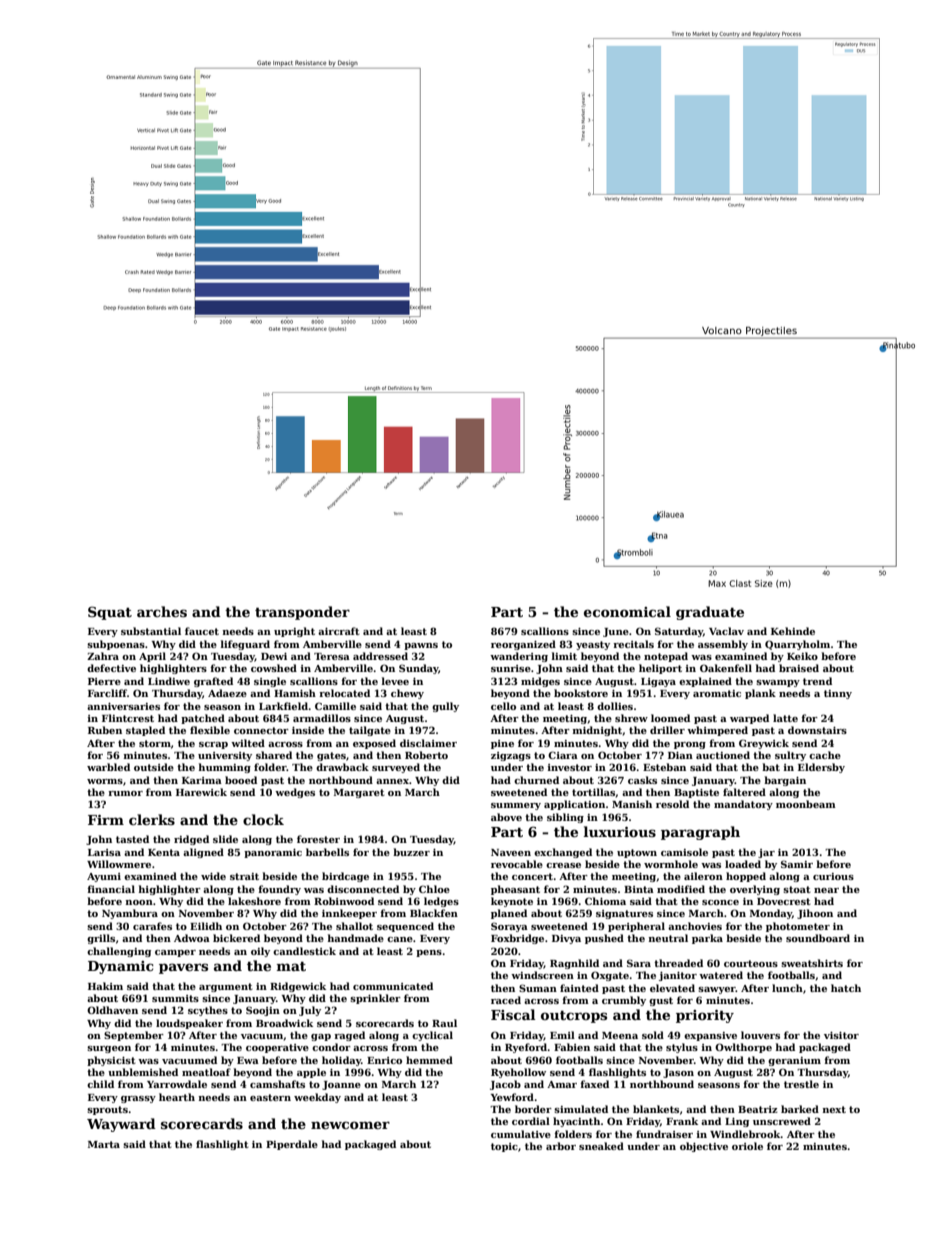  What do you see at coordinates (111, 1061) in the screenshot?
I see `physicist` at bounding box center [111, 1061].
